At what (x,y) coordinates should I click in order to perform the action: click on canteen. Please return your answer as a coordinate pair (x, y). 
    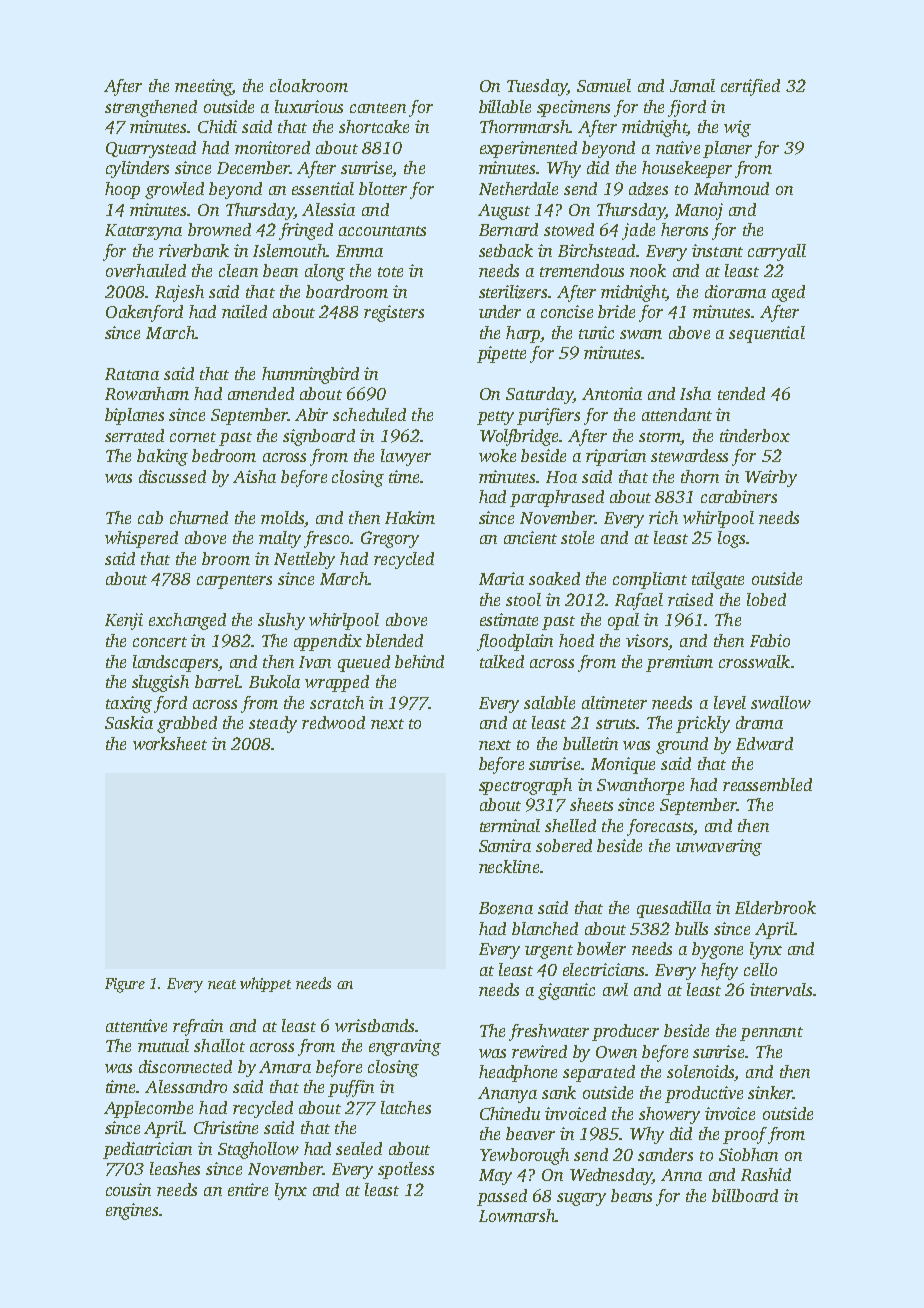
    Looking at the image, I should click on (378, 108).
